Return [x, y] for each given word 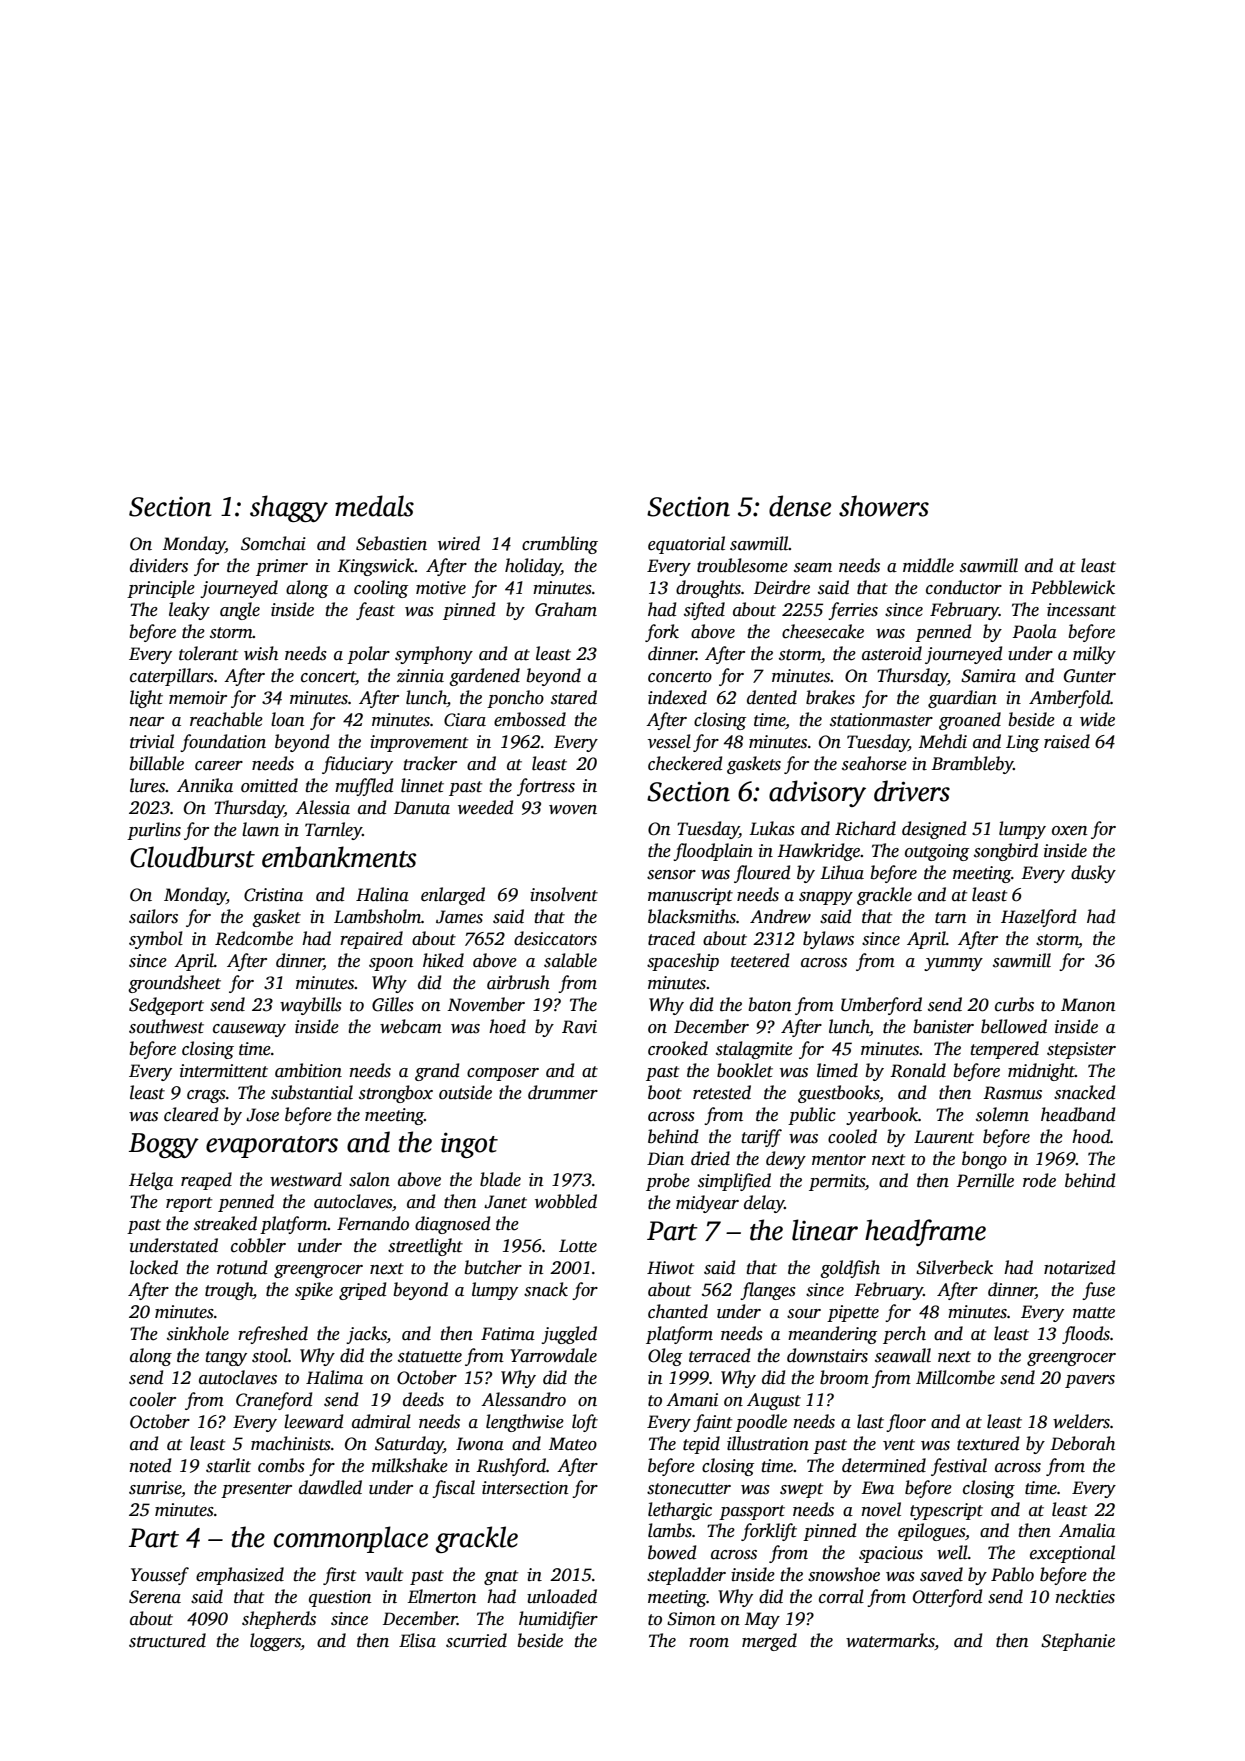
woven [573, 810]
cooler [153, 1399]
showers [884, 506]
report [189, 1204]
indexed [677, 697]
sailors [153, 916]
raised [1067, 741]
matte [1094, 1313]
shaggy [289, 508]
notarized [1080, 1267]
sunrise [155, 1488]
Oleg [665, 1357]
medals [374, 506]
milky [1094, 655]
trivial [152, 741]
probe [668, 1182]
